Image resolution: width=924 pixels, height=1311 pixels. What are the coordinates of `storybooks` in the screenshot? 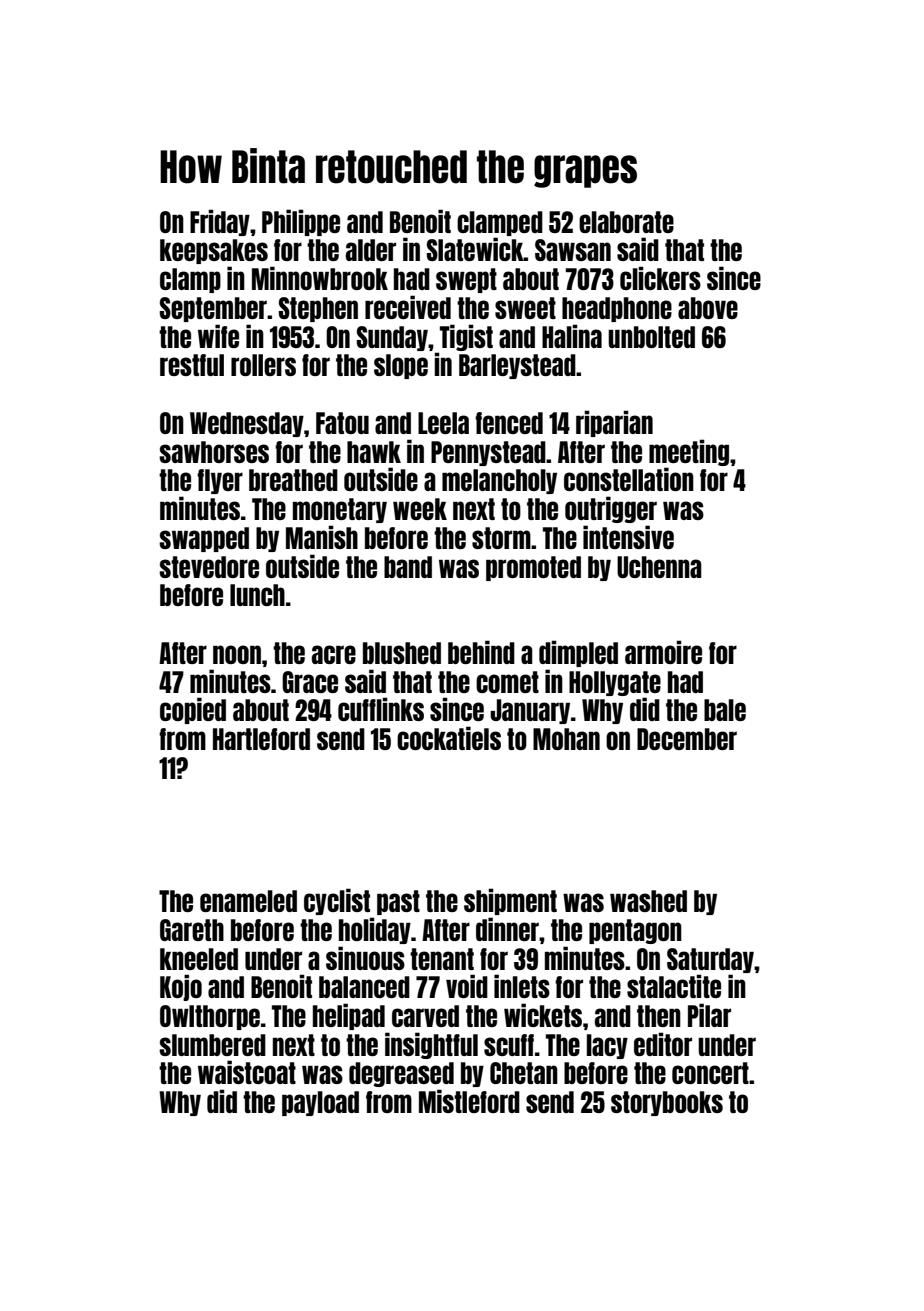 It's located at (667, 1103).
